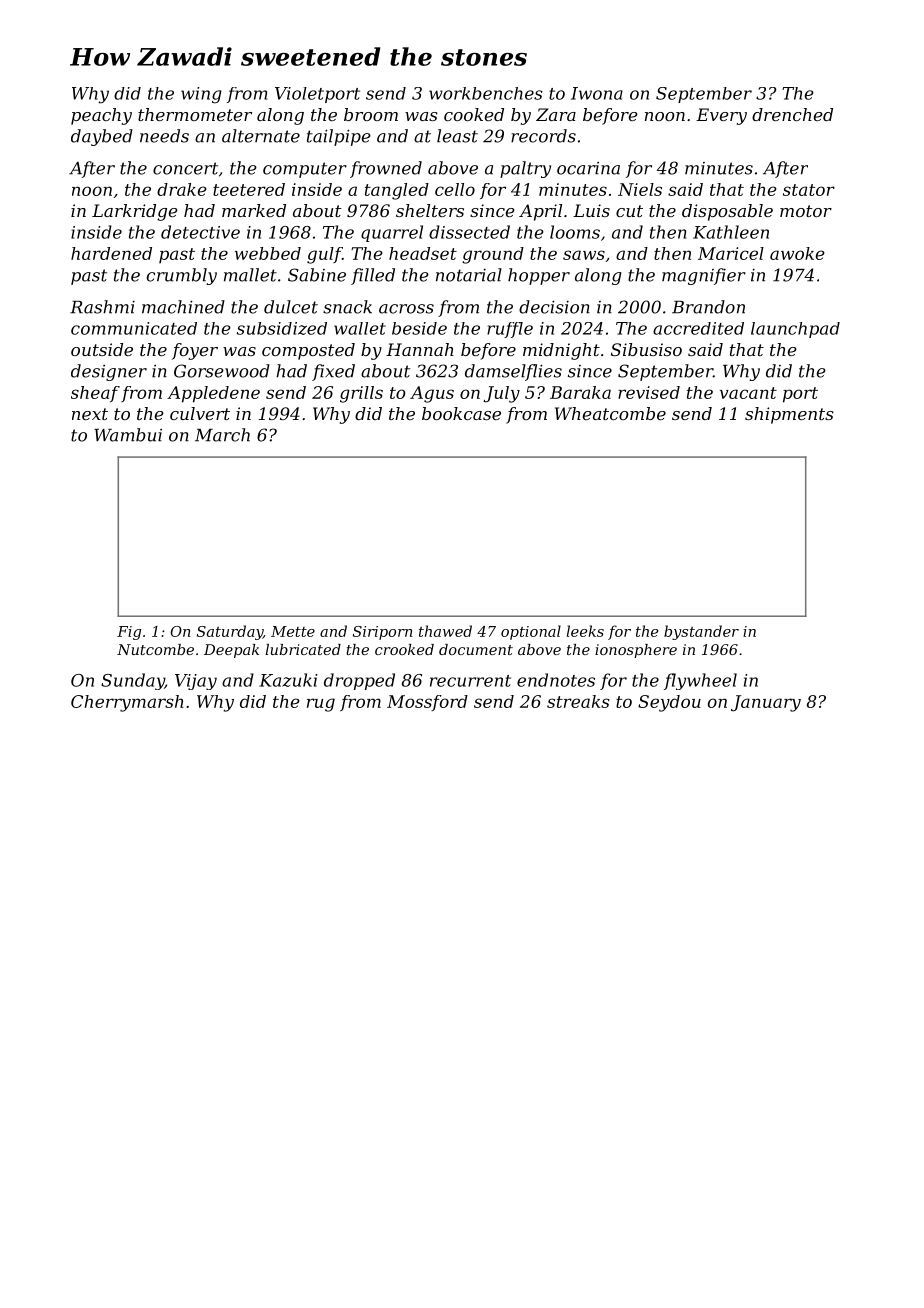 The image size is (924, 1308). Describe the element at coordinates (795, 330) in the screenshot. I see `launchpad` at that location.
